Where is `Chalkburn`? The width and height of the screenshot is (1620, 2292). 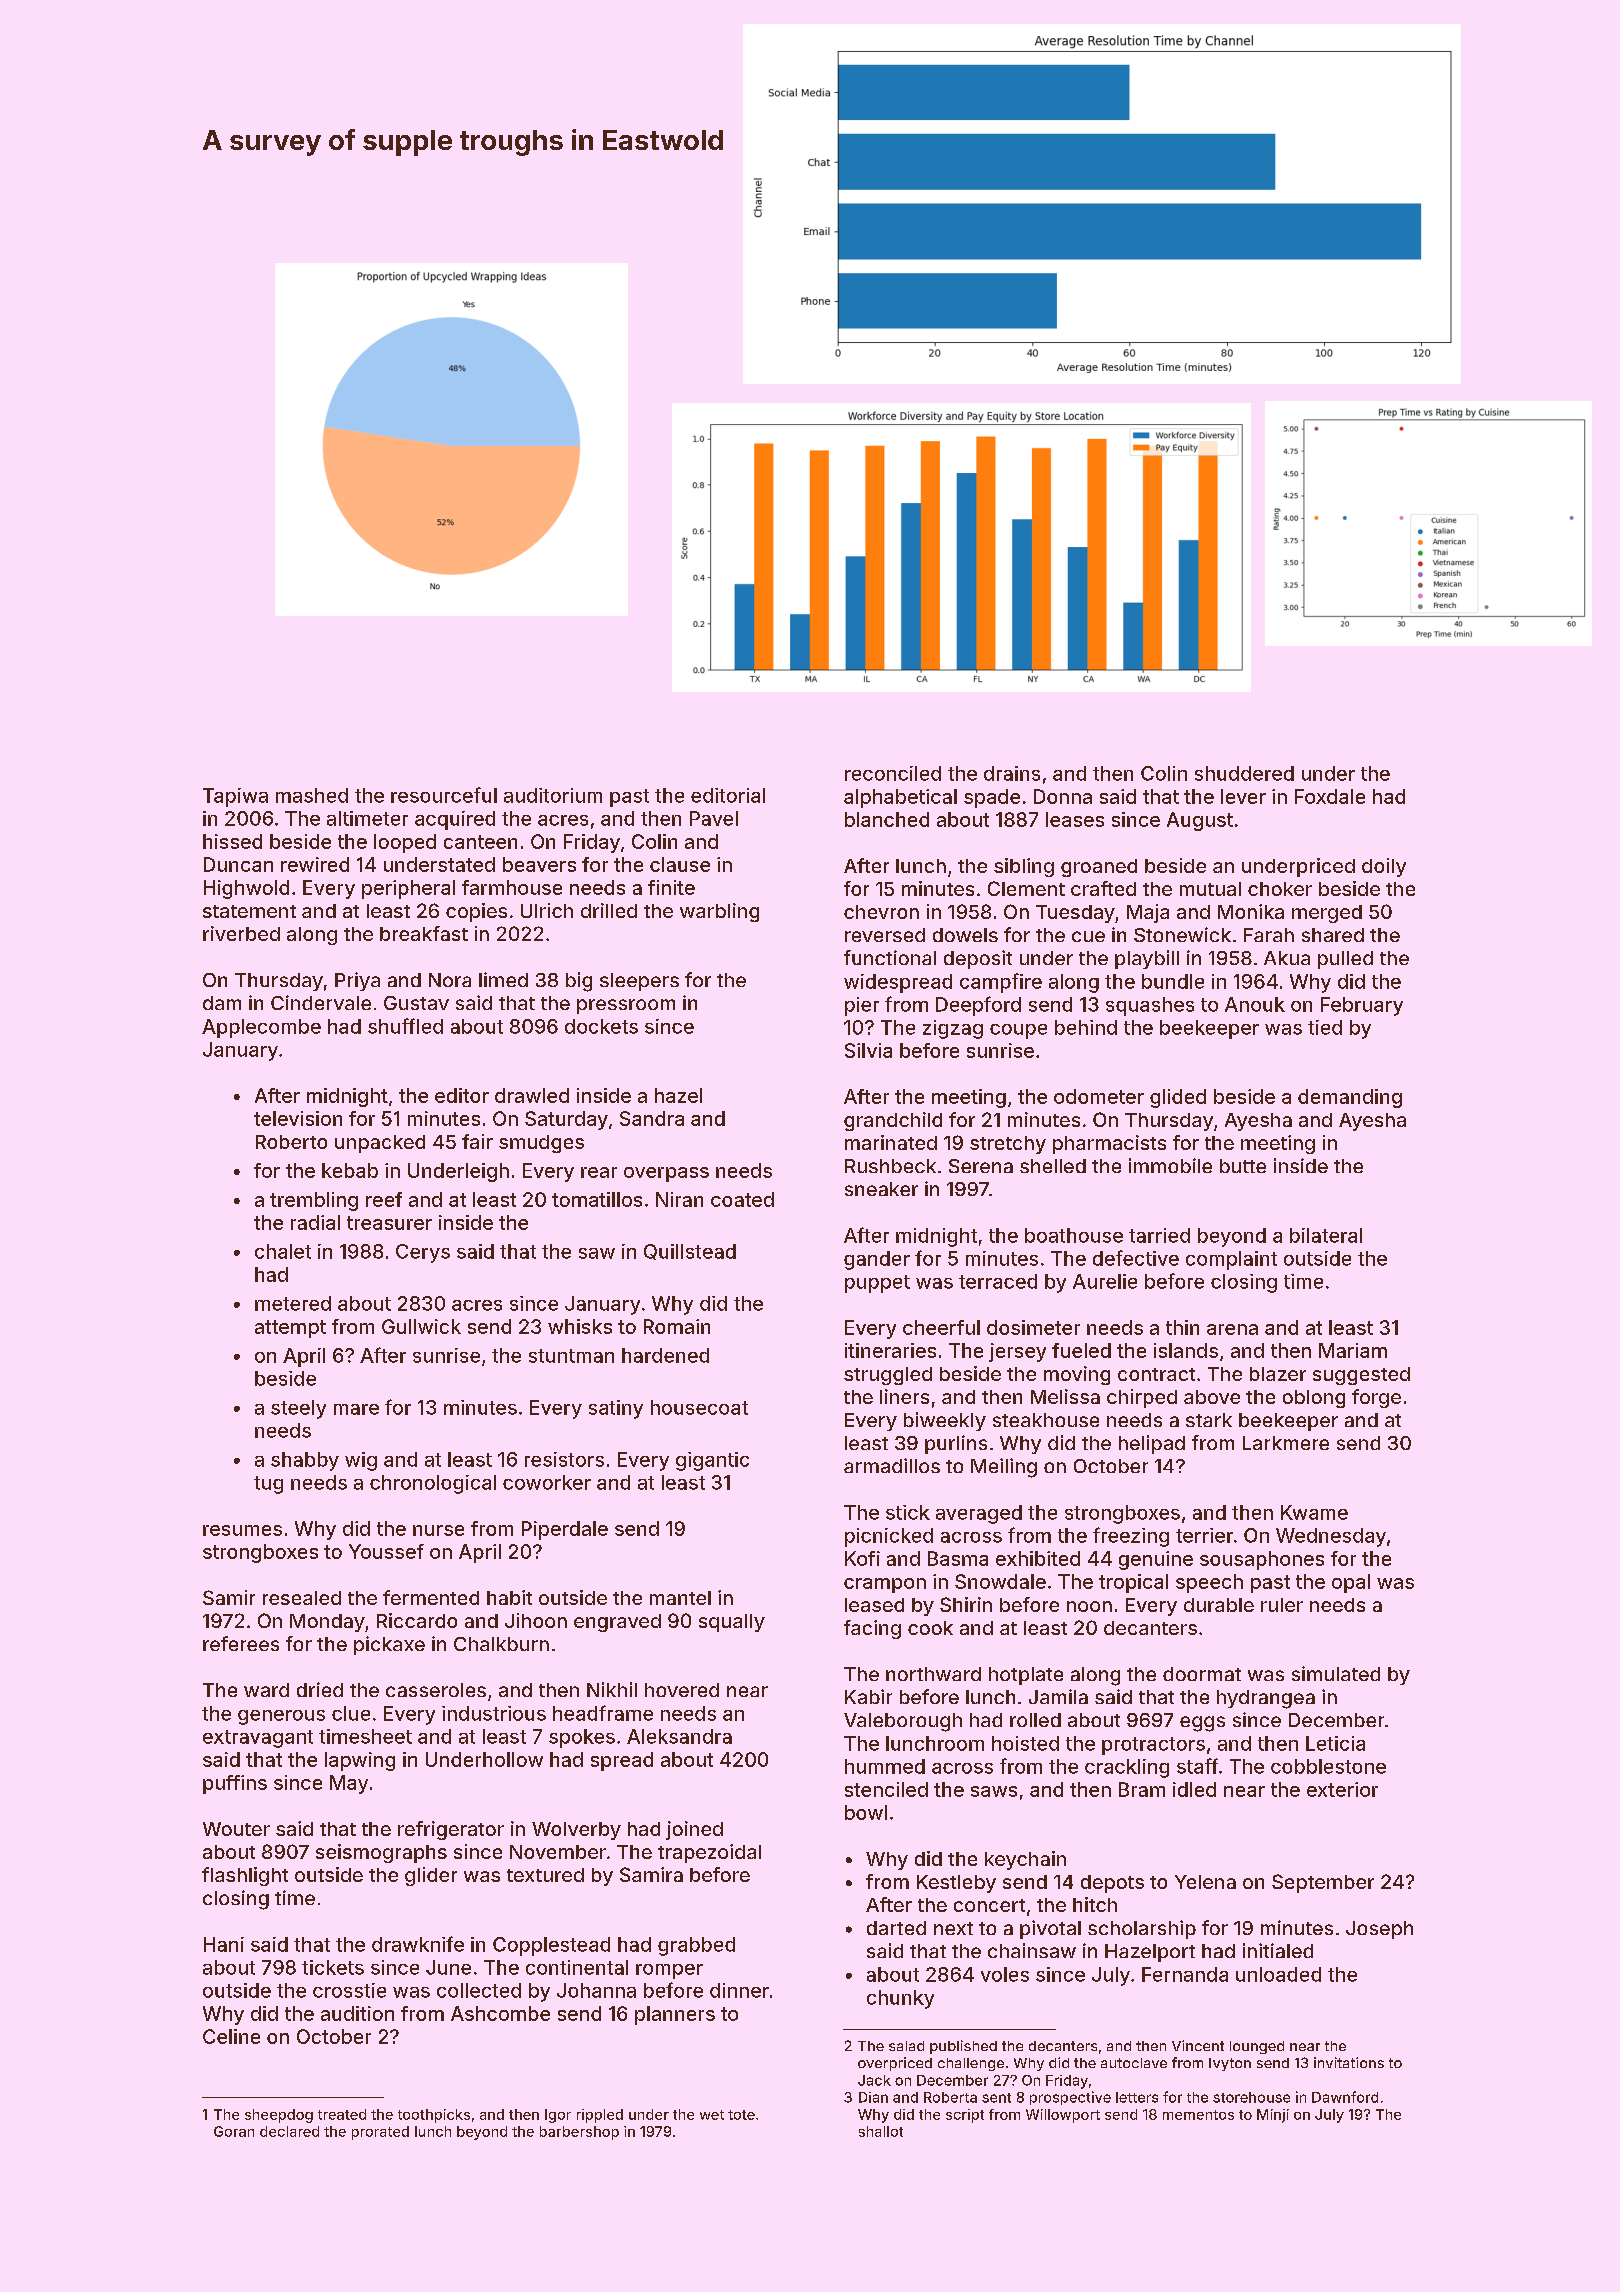 Chalkburn is located at coordinates (501, 1644).
